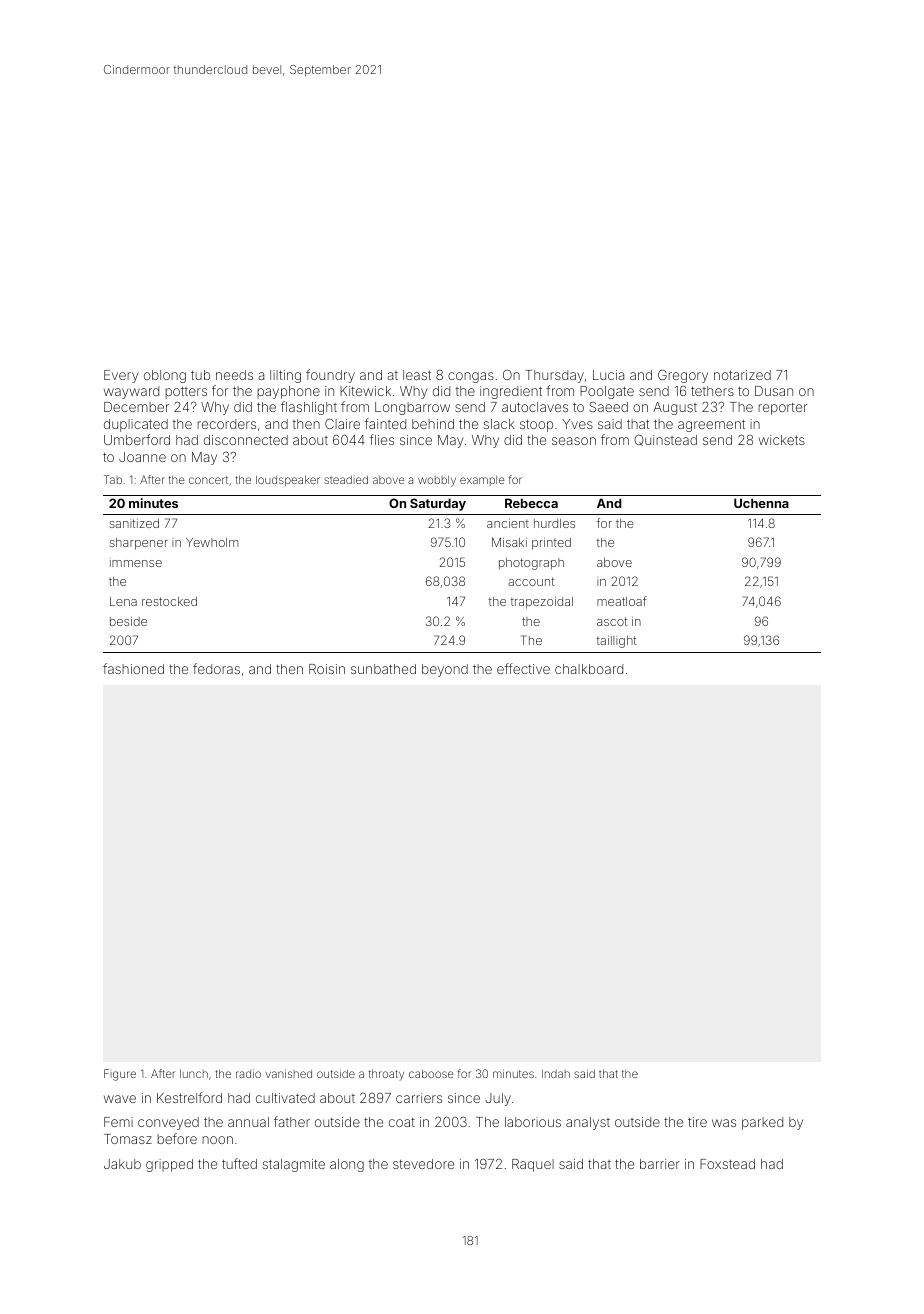 The width and height of the document is (924, 1314). I want to click on steadied, so click(346, 479).
